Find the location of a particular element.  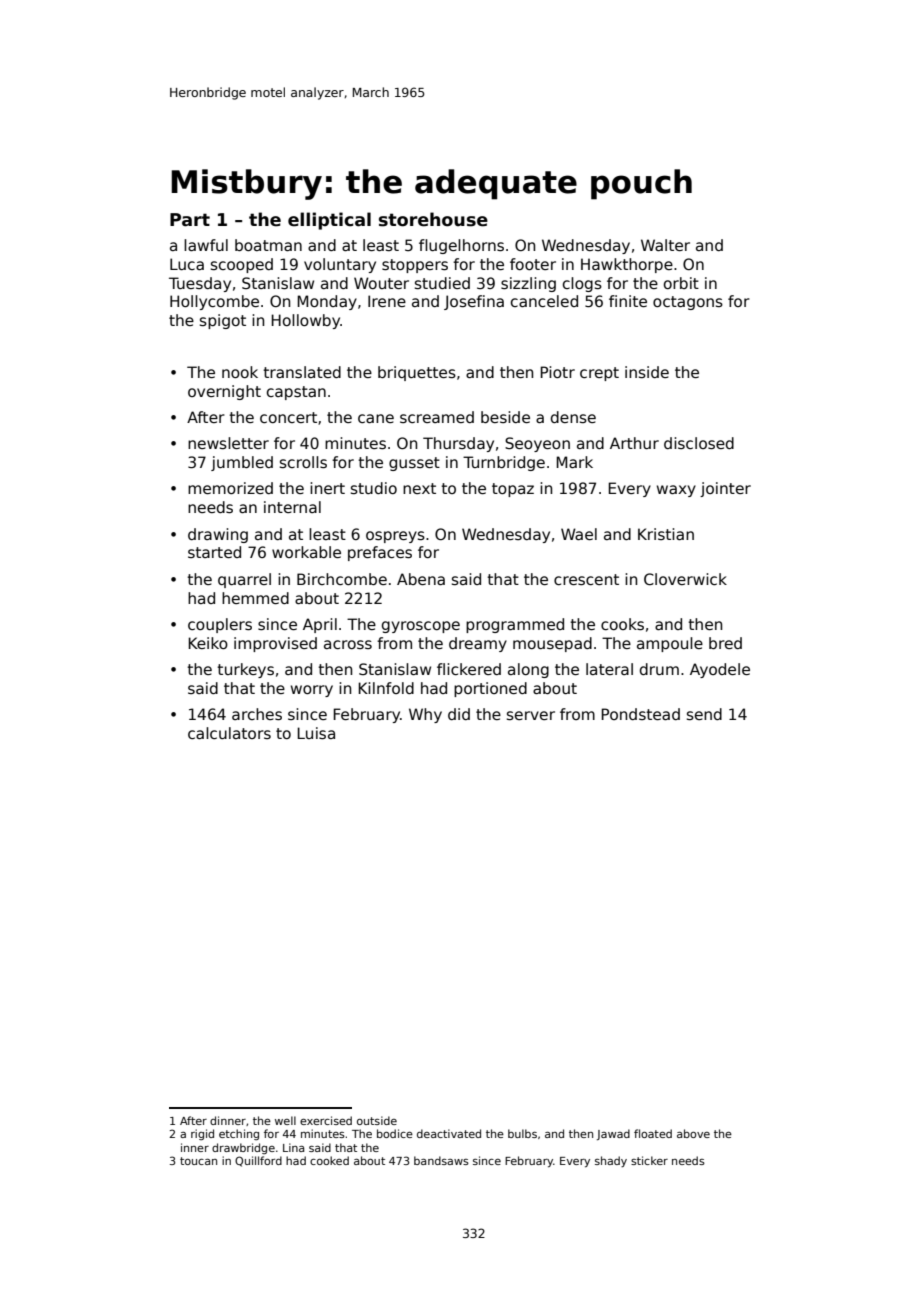

Part is located at coordinates (190, 220).
